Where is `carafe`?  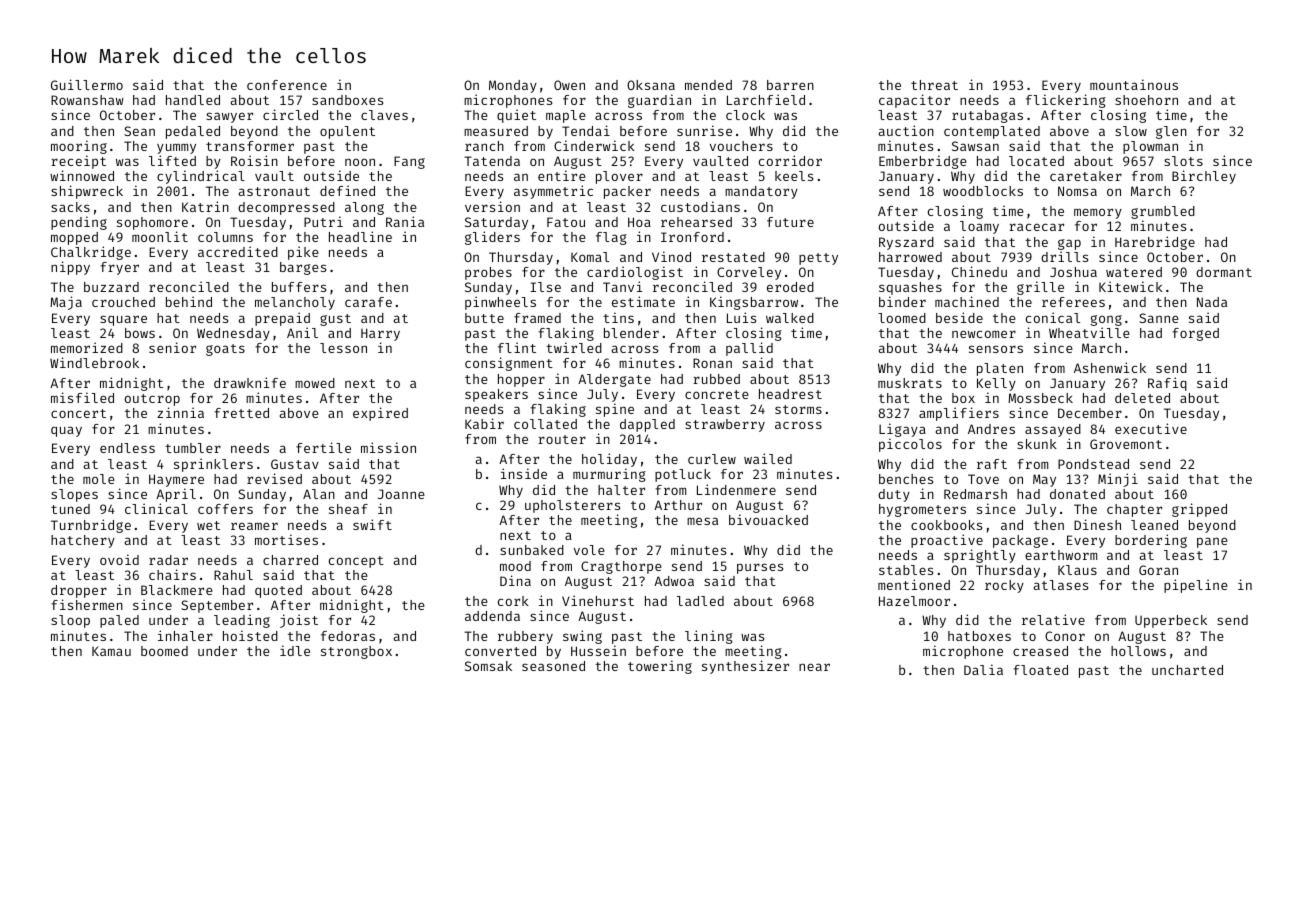 carafe is located at coordinates (368, 302).
